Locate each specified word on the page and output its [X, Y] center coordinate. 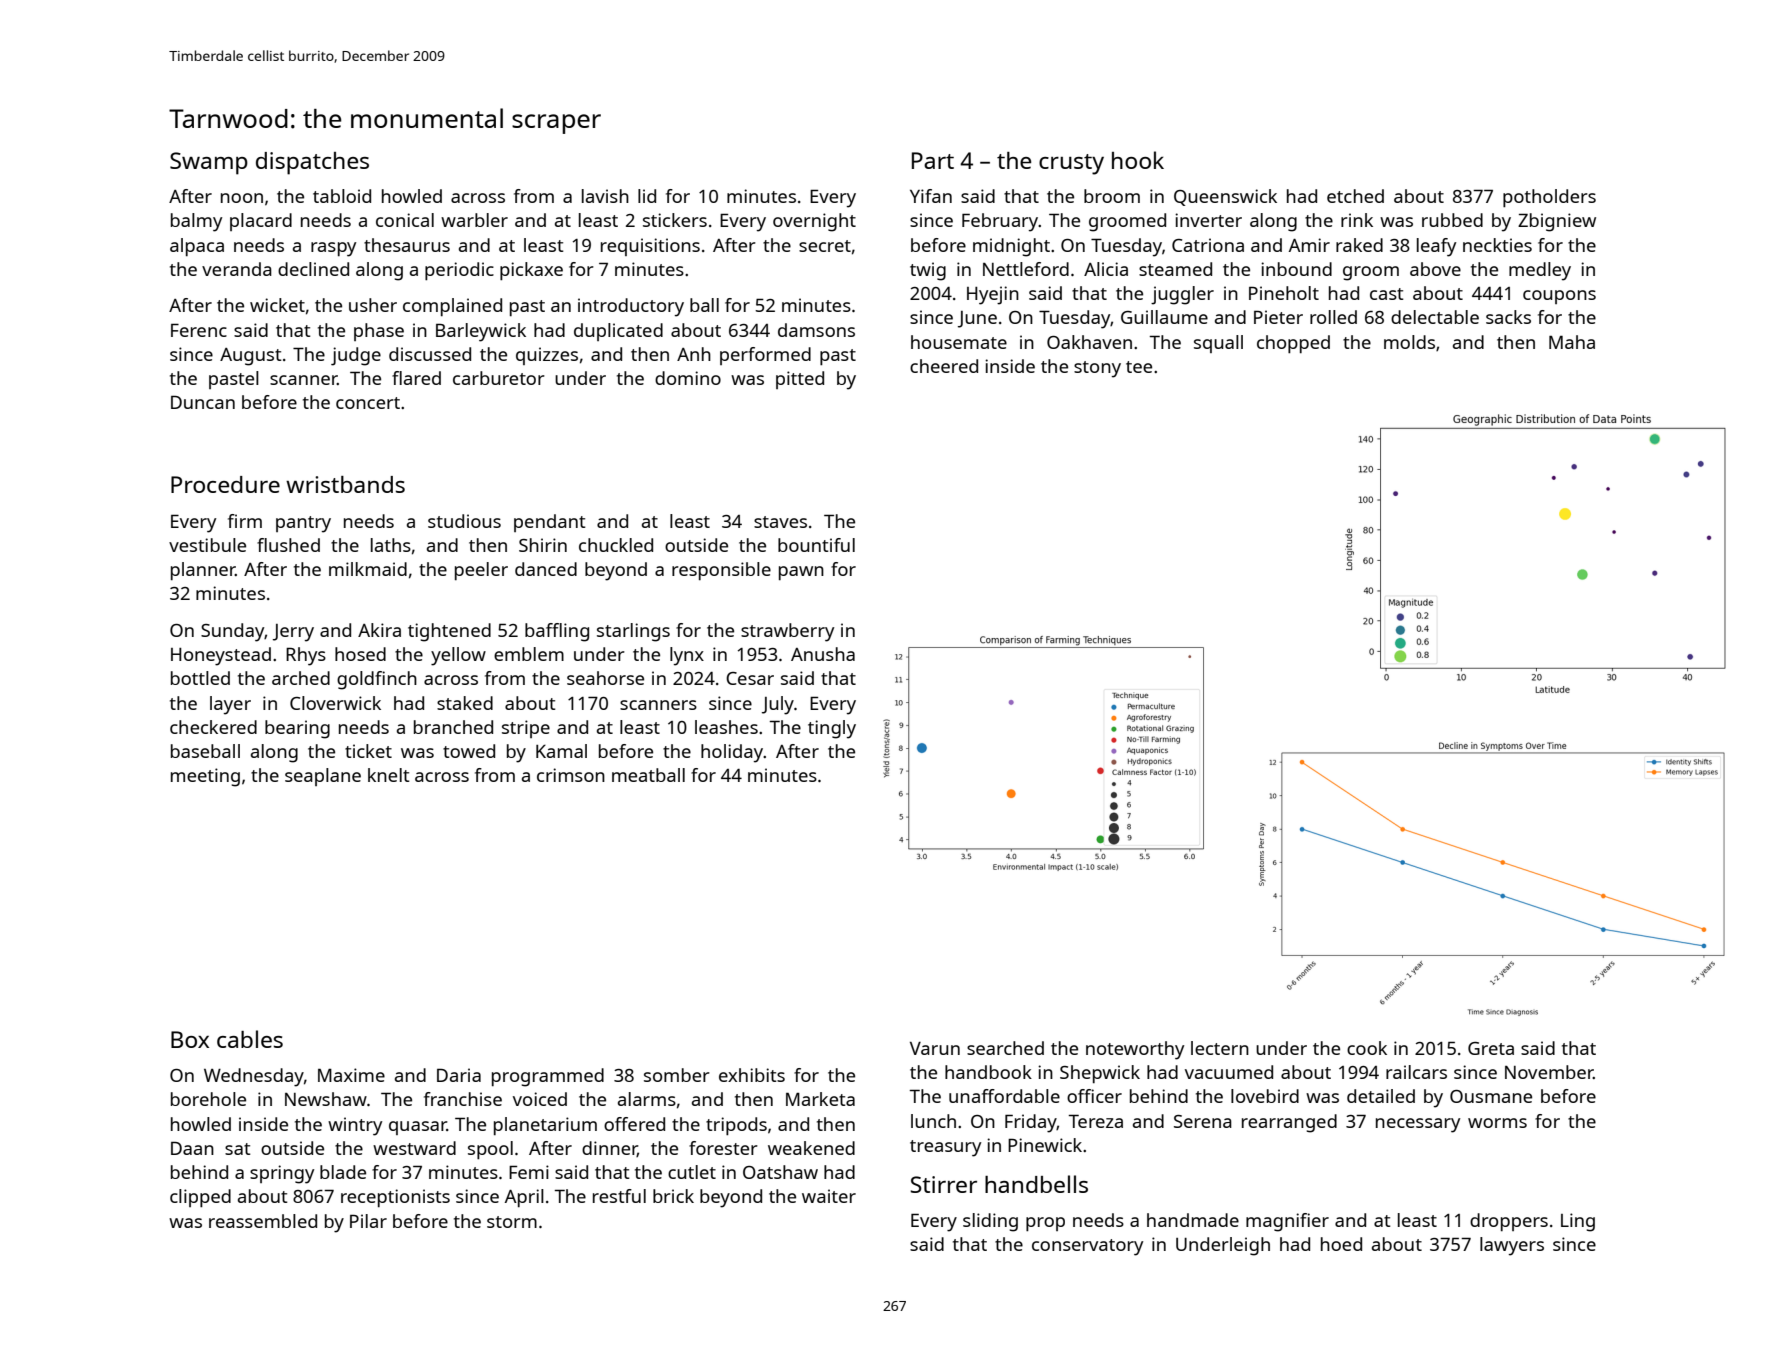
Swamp [209, 163]
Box [190, 1039]
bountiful [816, 545]
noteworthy [1135, 1050]
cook [1367, 1048]
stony [1097, 369]
